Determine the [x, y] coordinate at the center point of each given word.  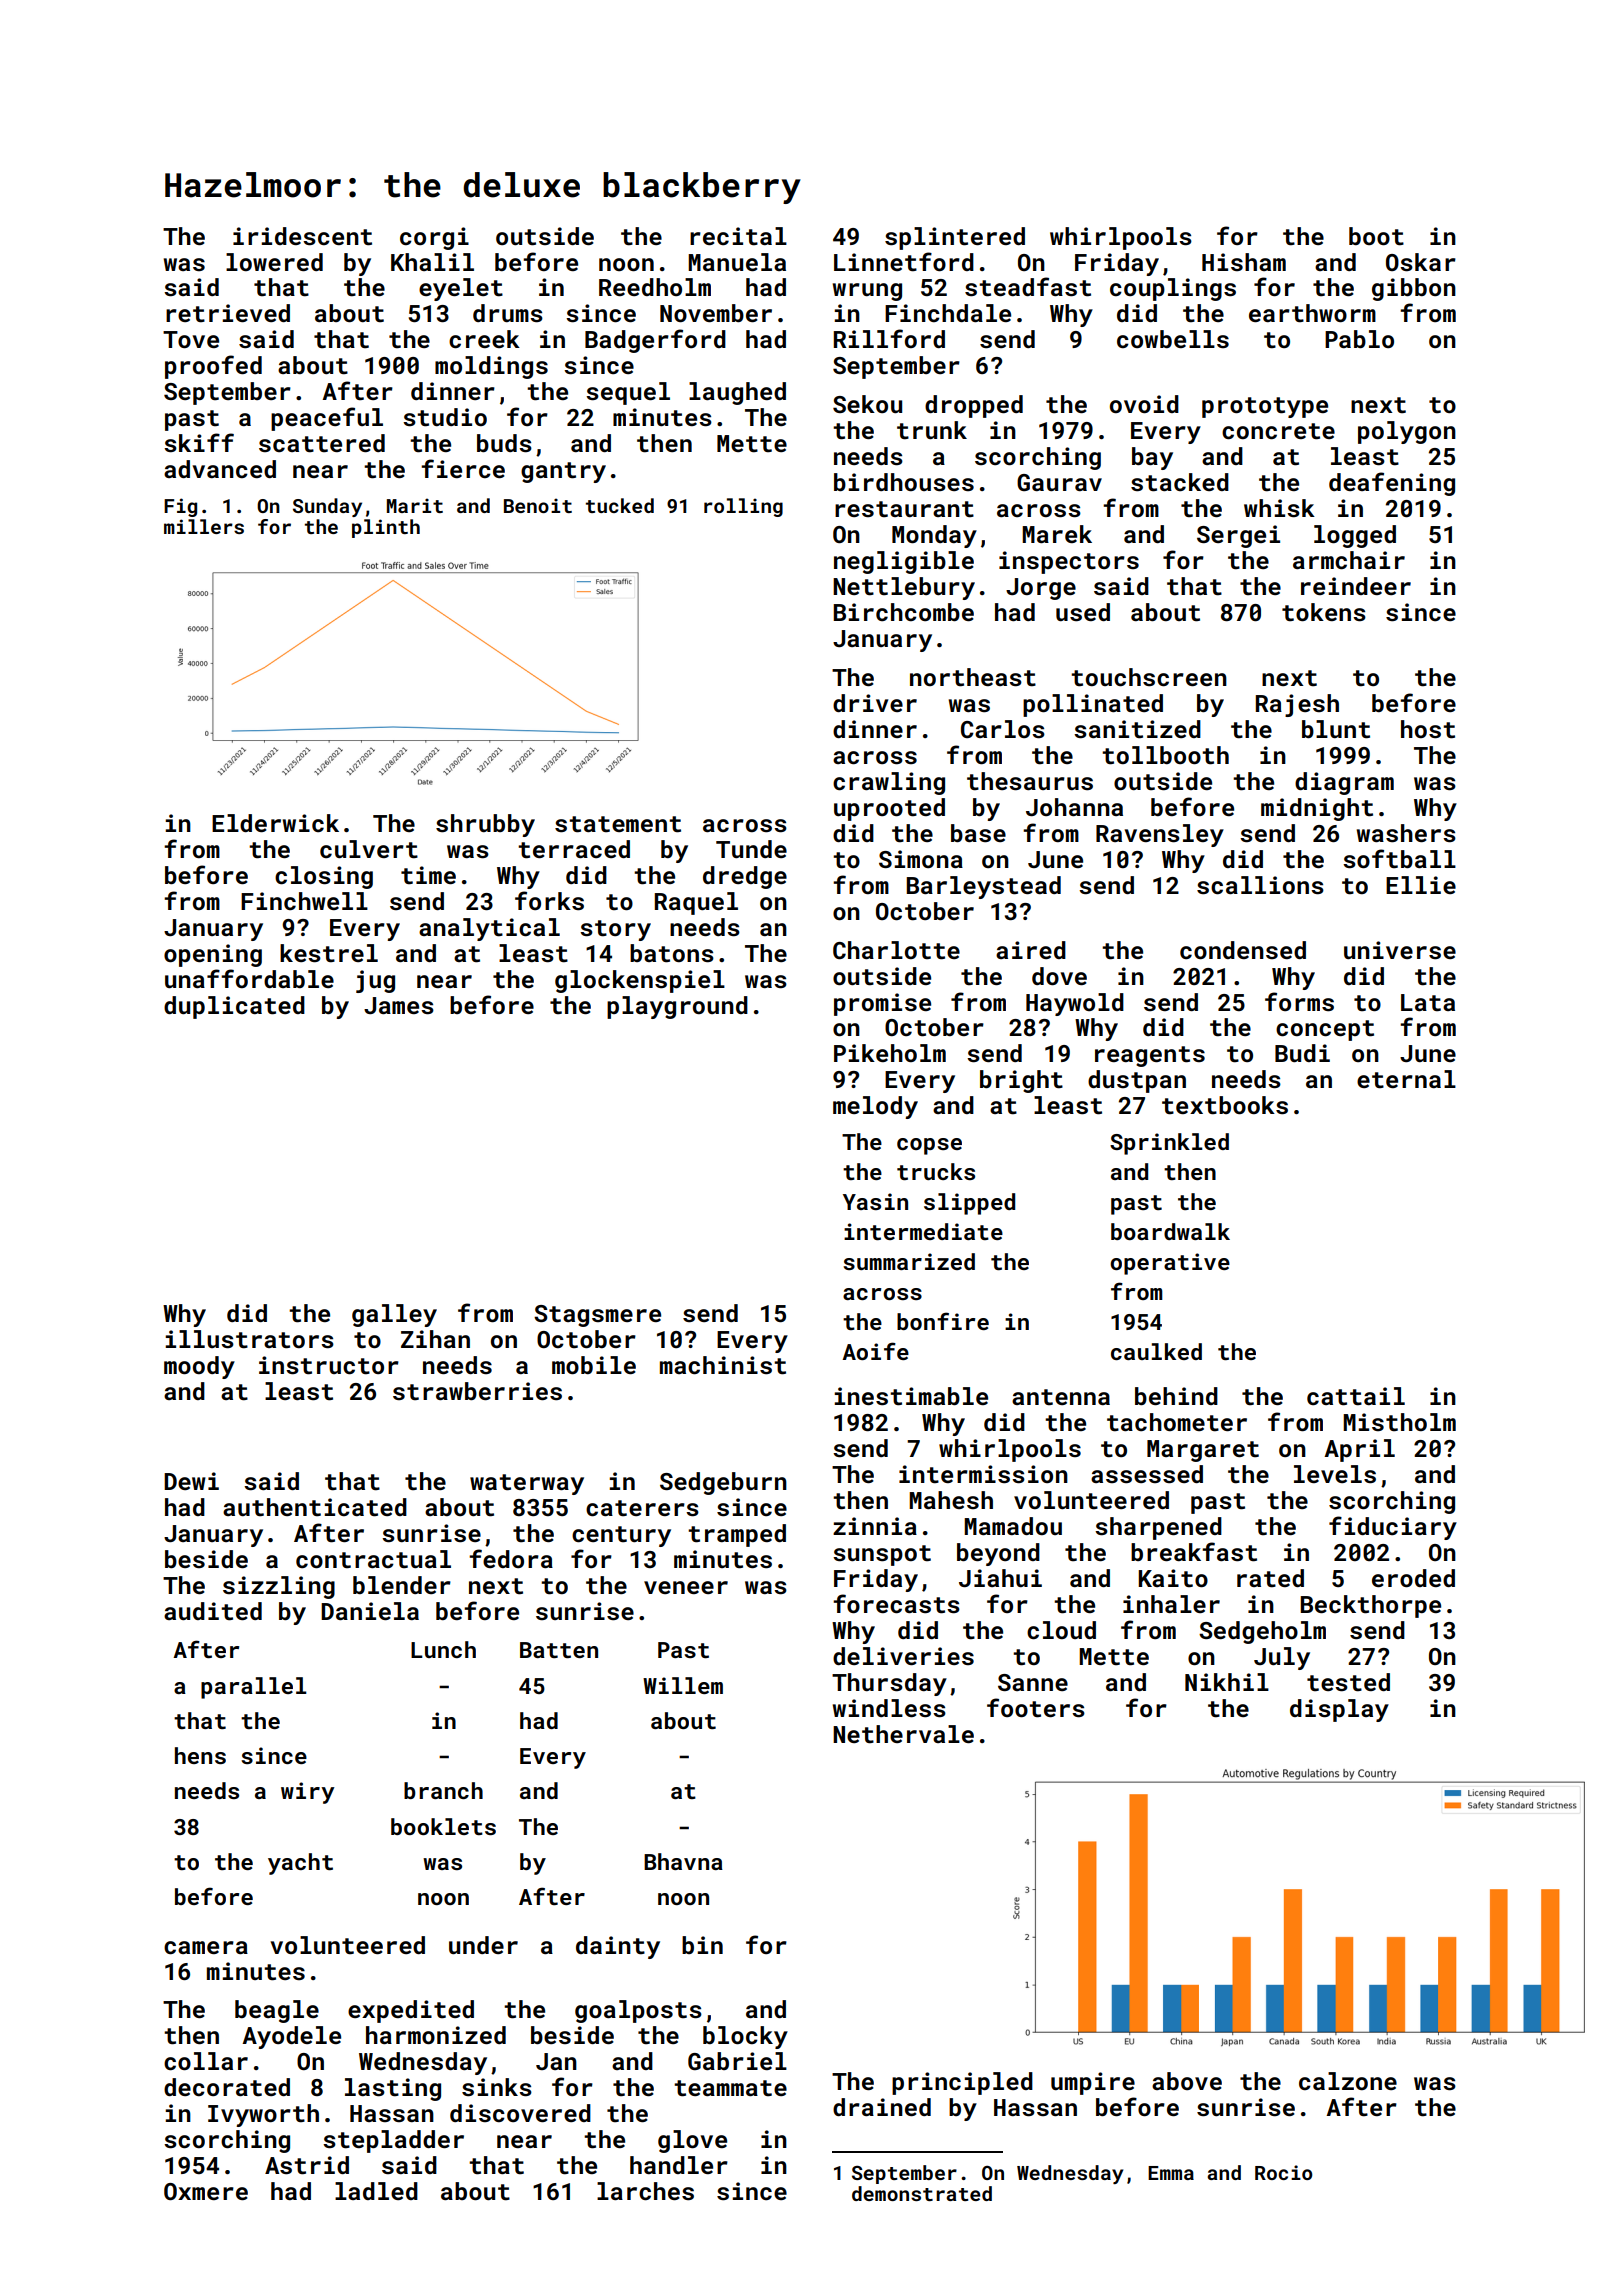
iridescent [302, 236]
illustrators [249, 1339]
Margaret [1203, 1451]
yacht [300, 1864]
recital [738, 236]
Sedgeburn [723, 1483]
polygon [1407, 432]
